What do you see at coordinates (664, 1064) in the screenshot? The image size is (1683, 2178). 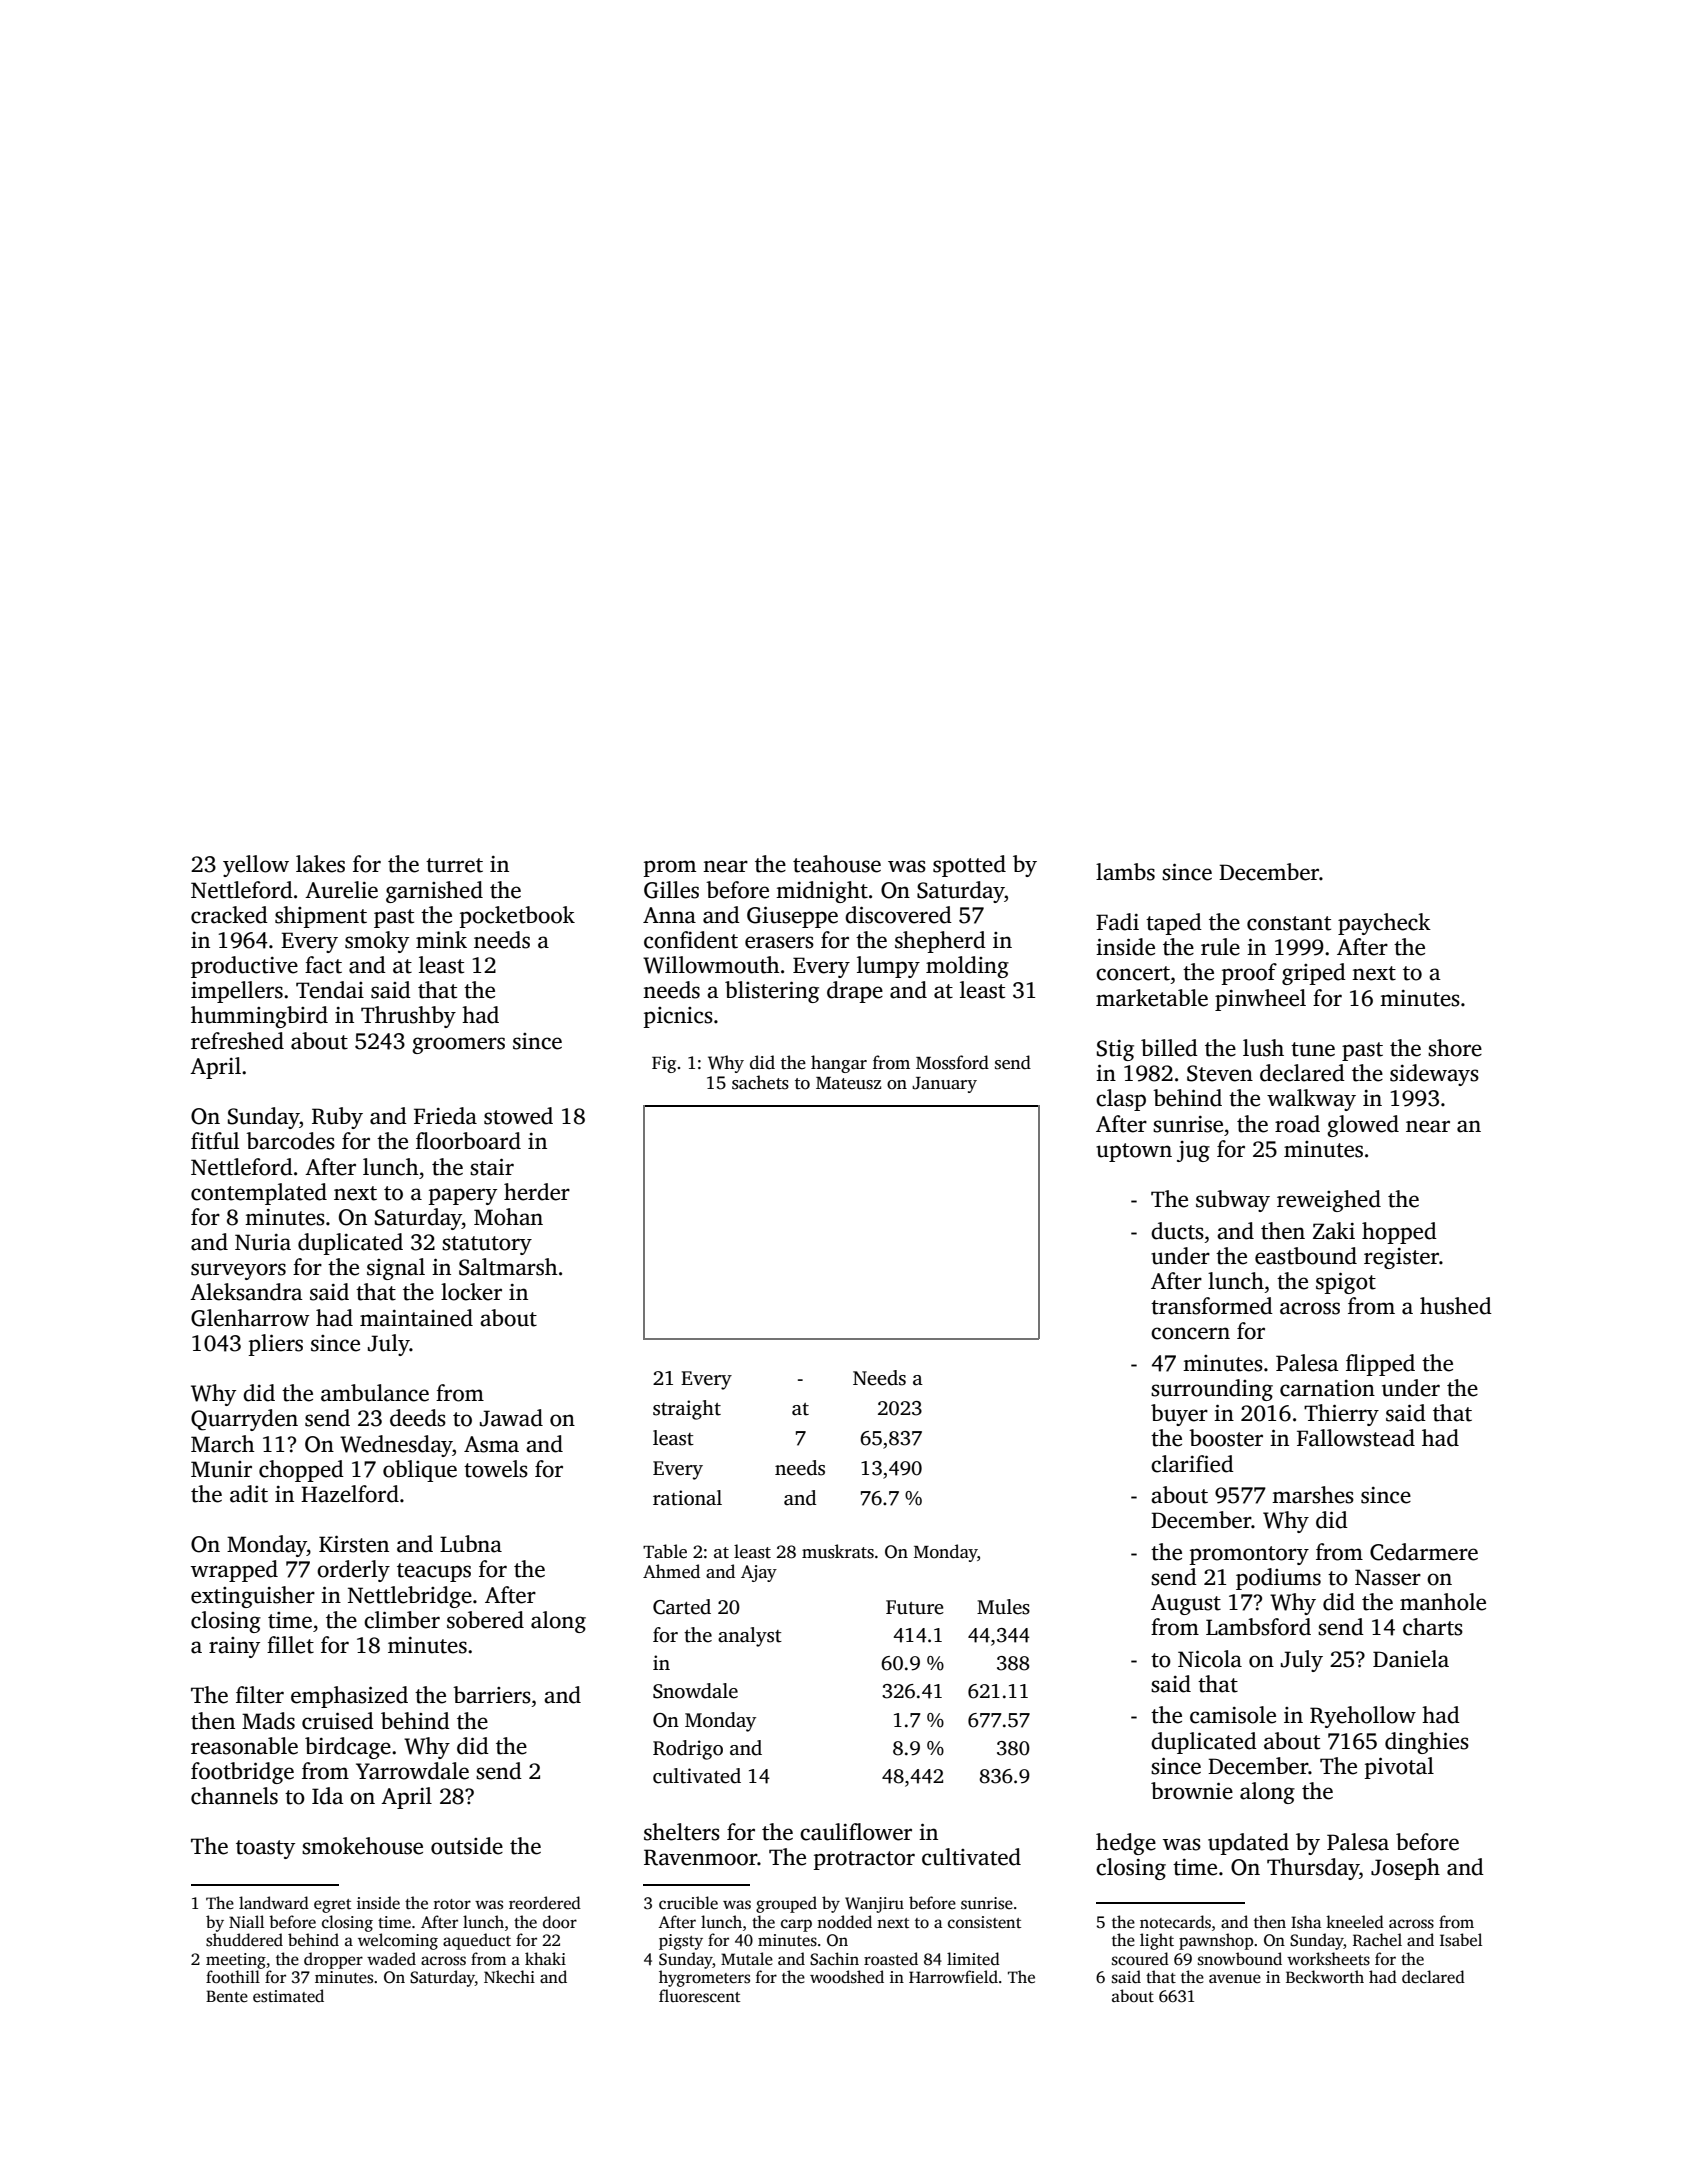 I see `Fig` at bounding box center [664, 1064].
